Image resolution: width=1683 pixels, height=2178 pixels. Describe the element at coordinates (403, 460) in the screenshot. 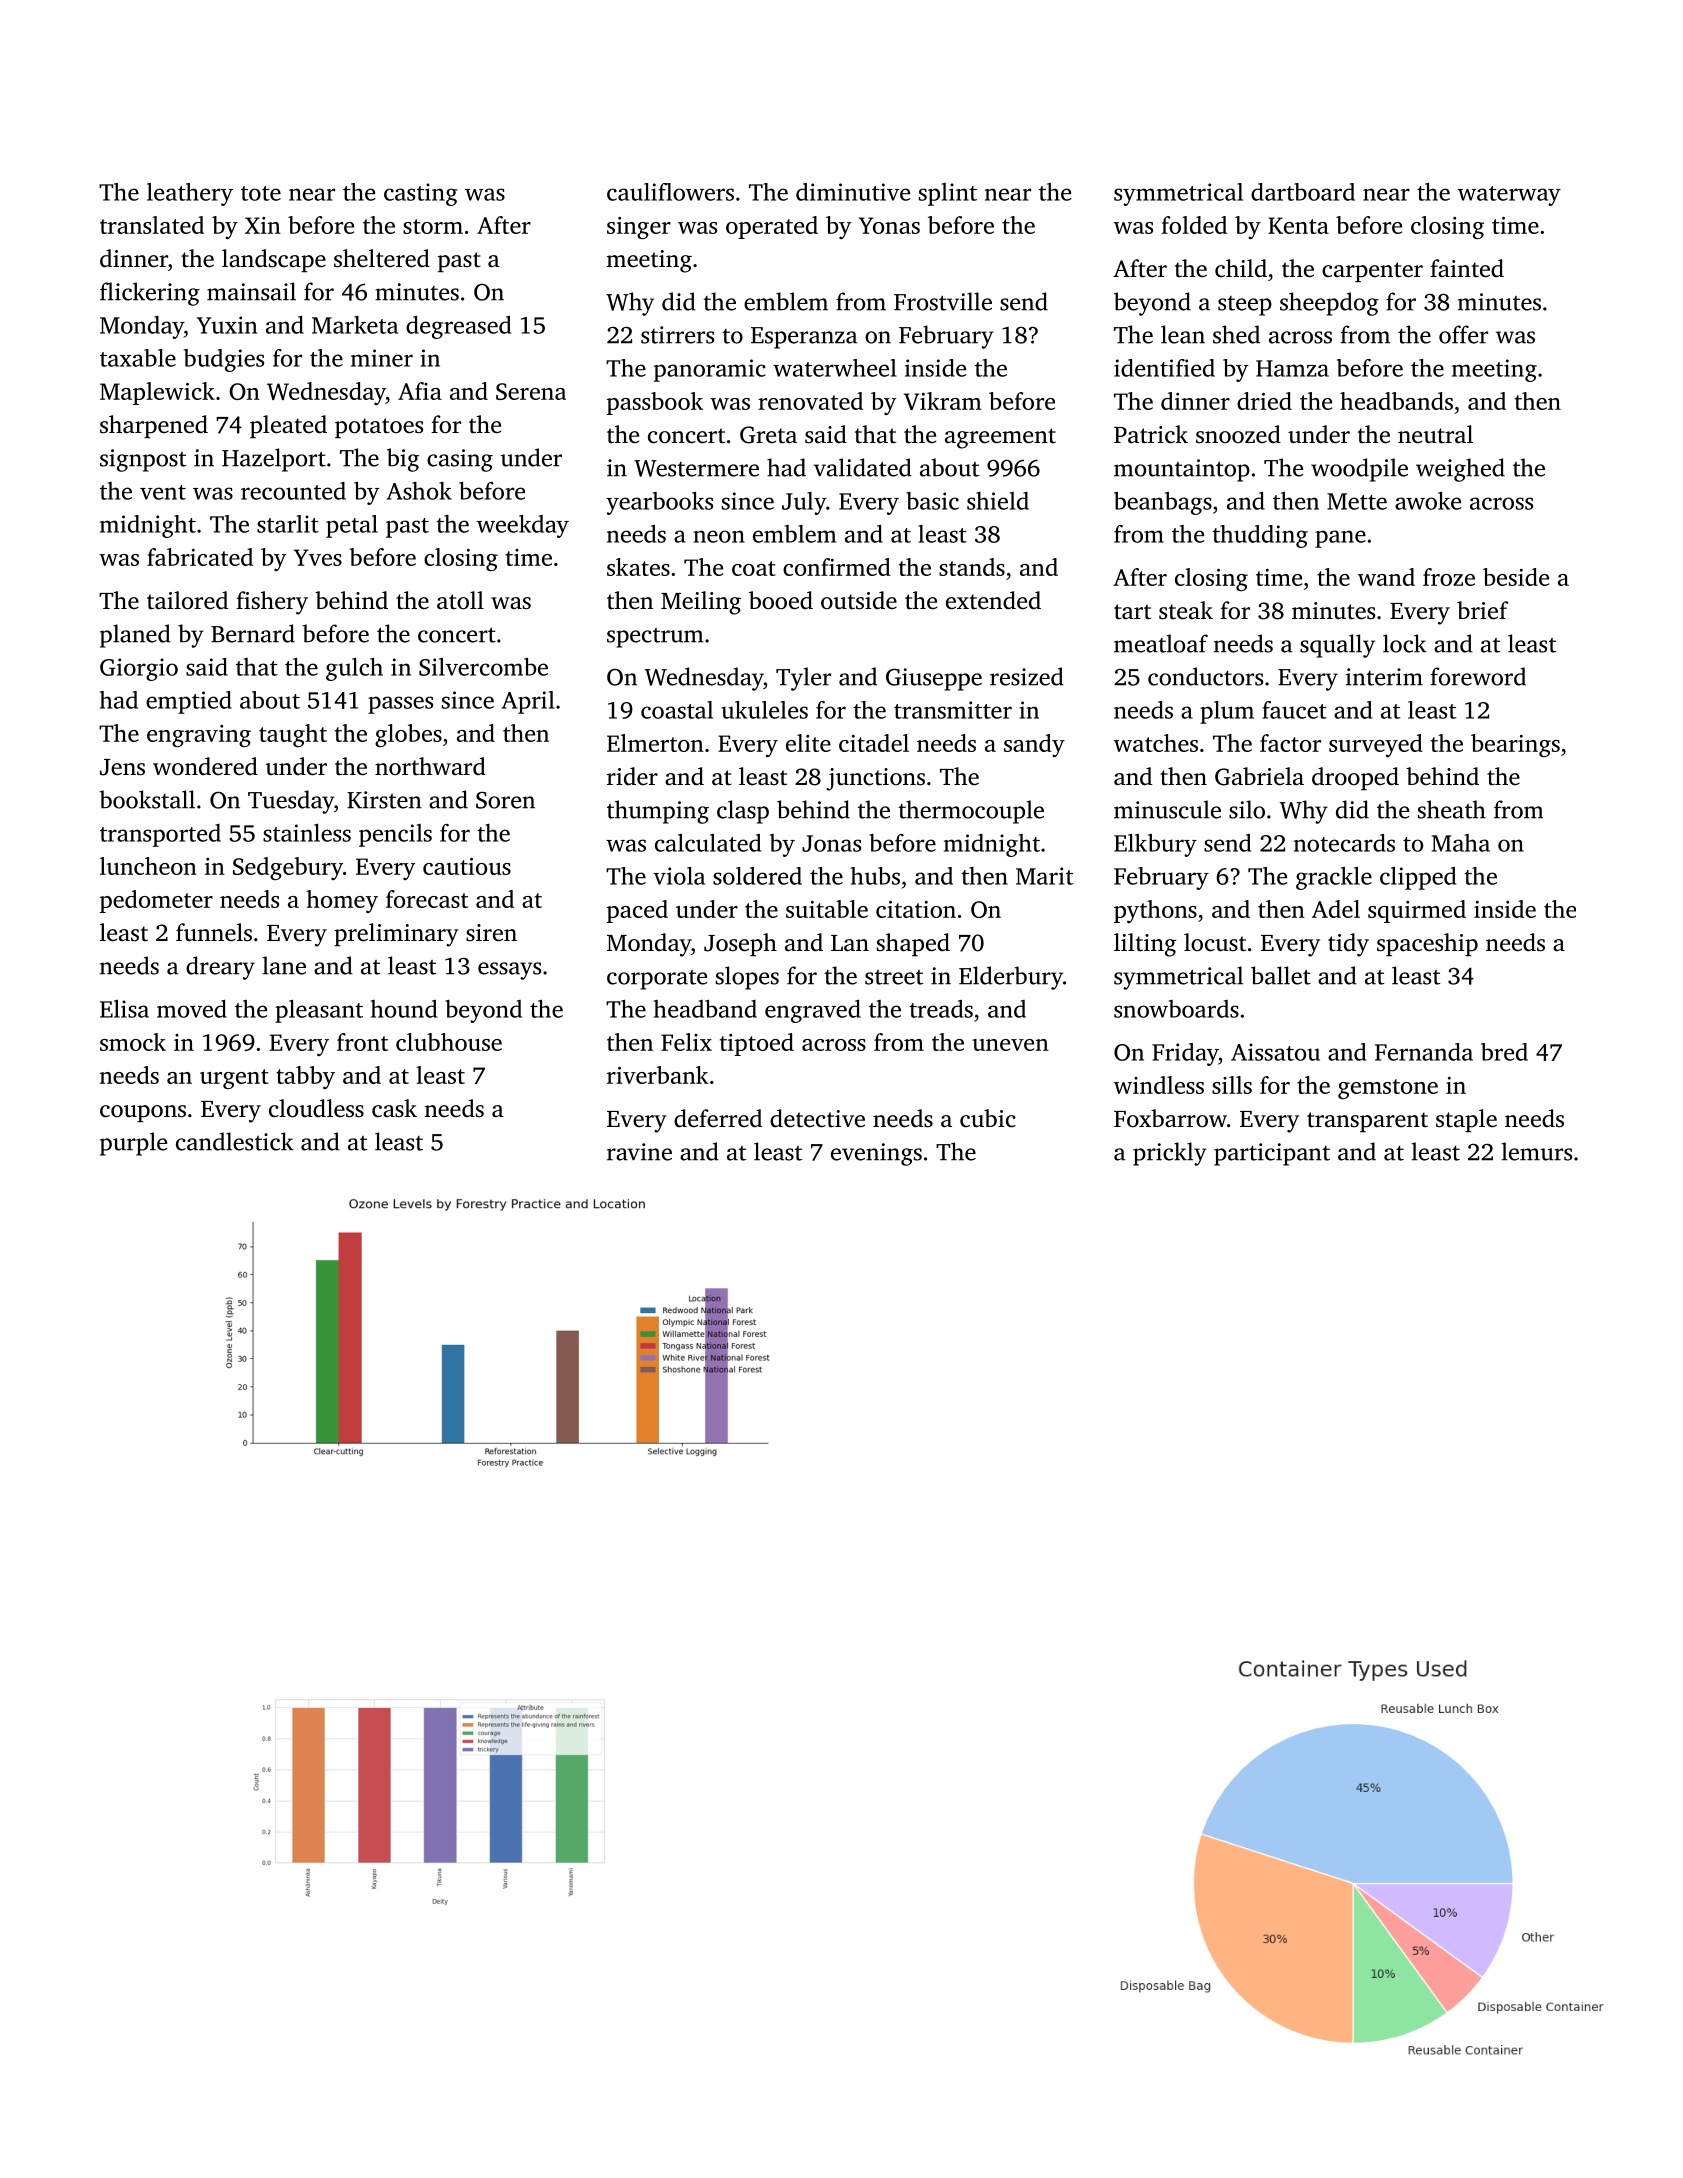

I see `big` at that location.
